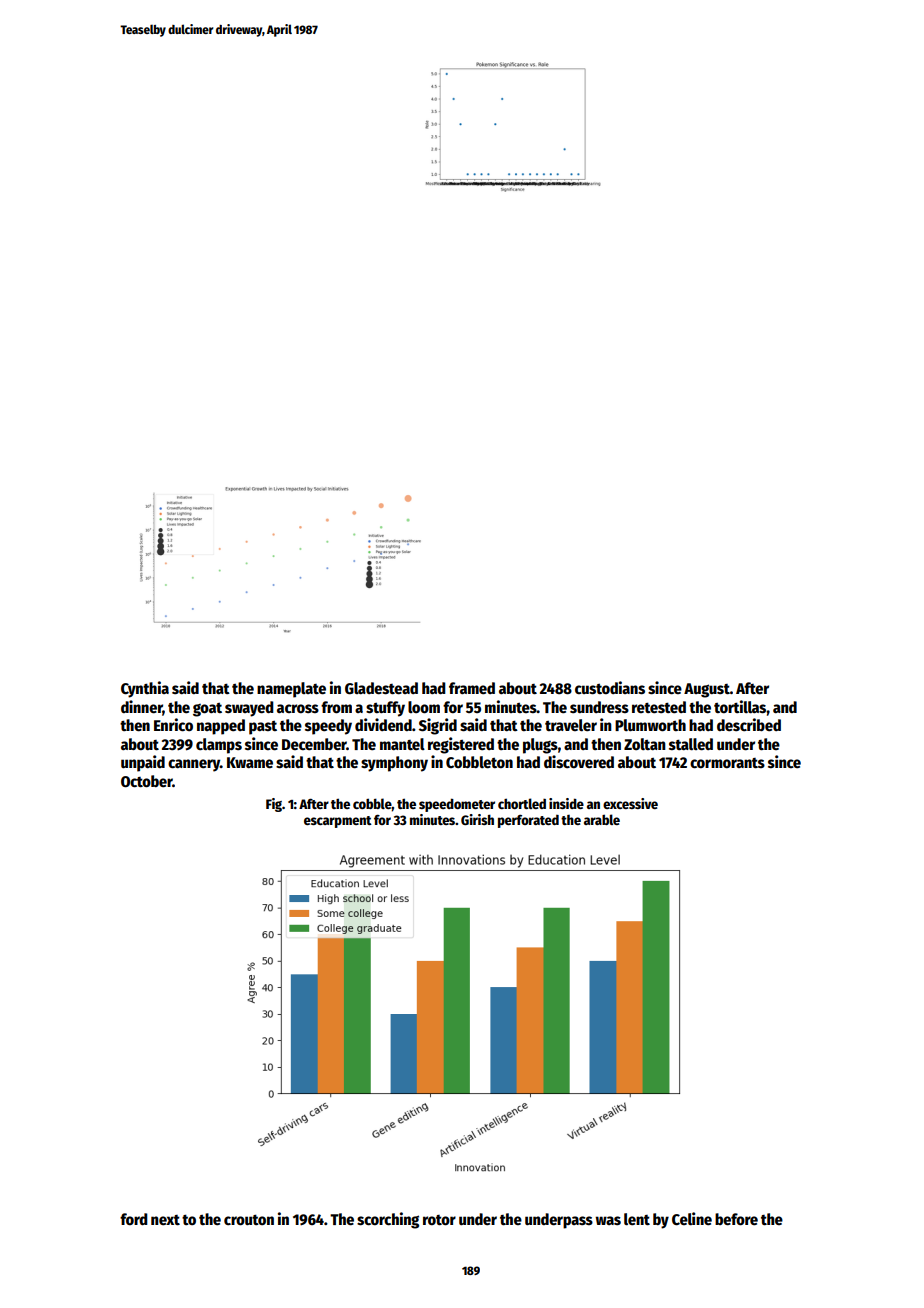 This screenshot has width=924, height=1308. I want to click on arable, so click(602, 819).
